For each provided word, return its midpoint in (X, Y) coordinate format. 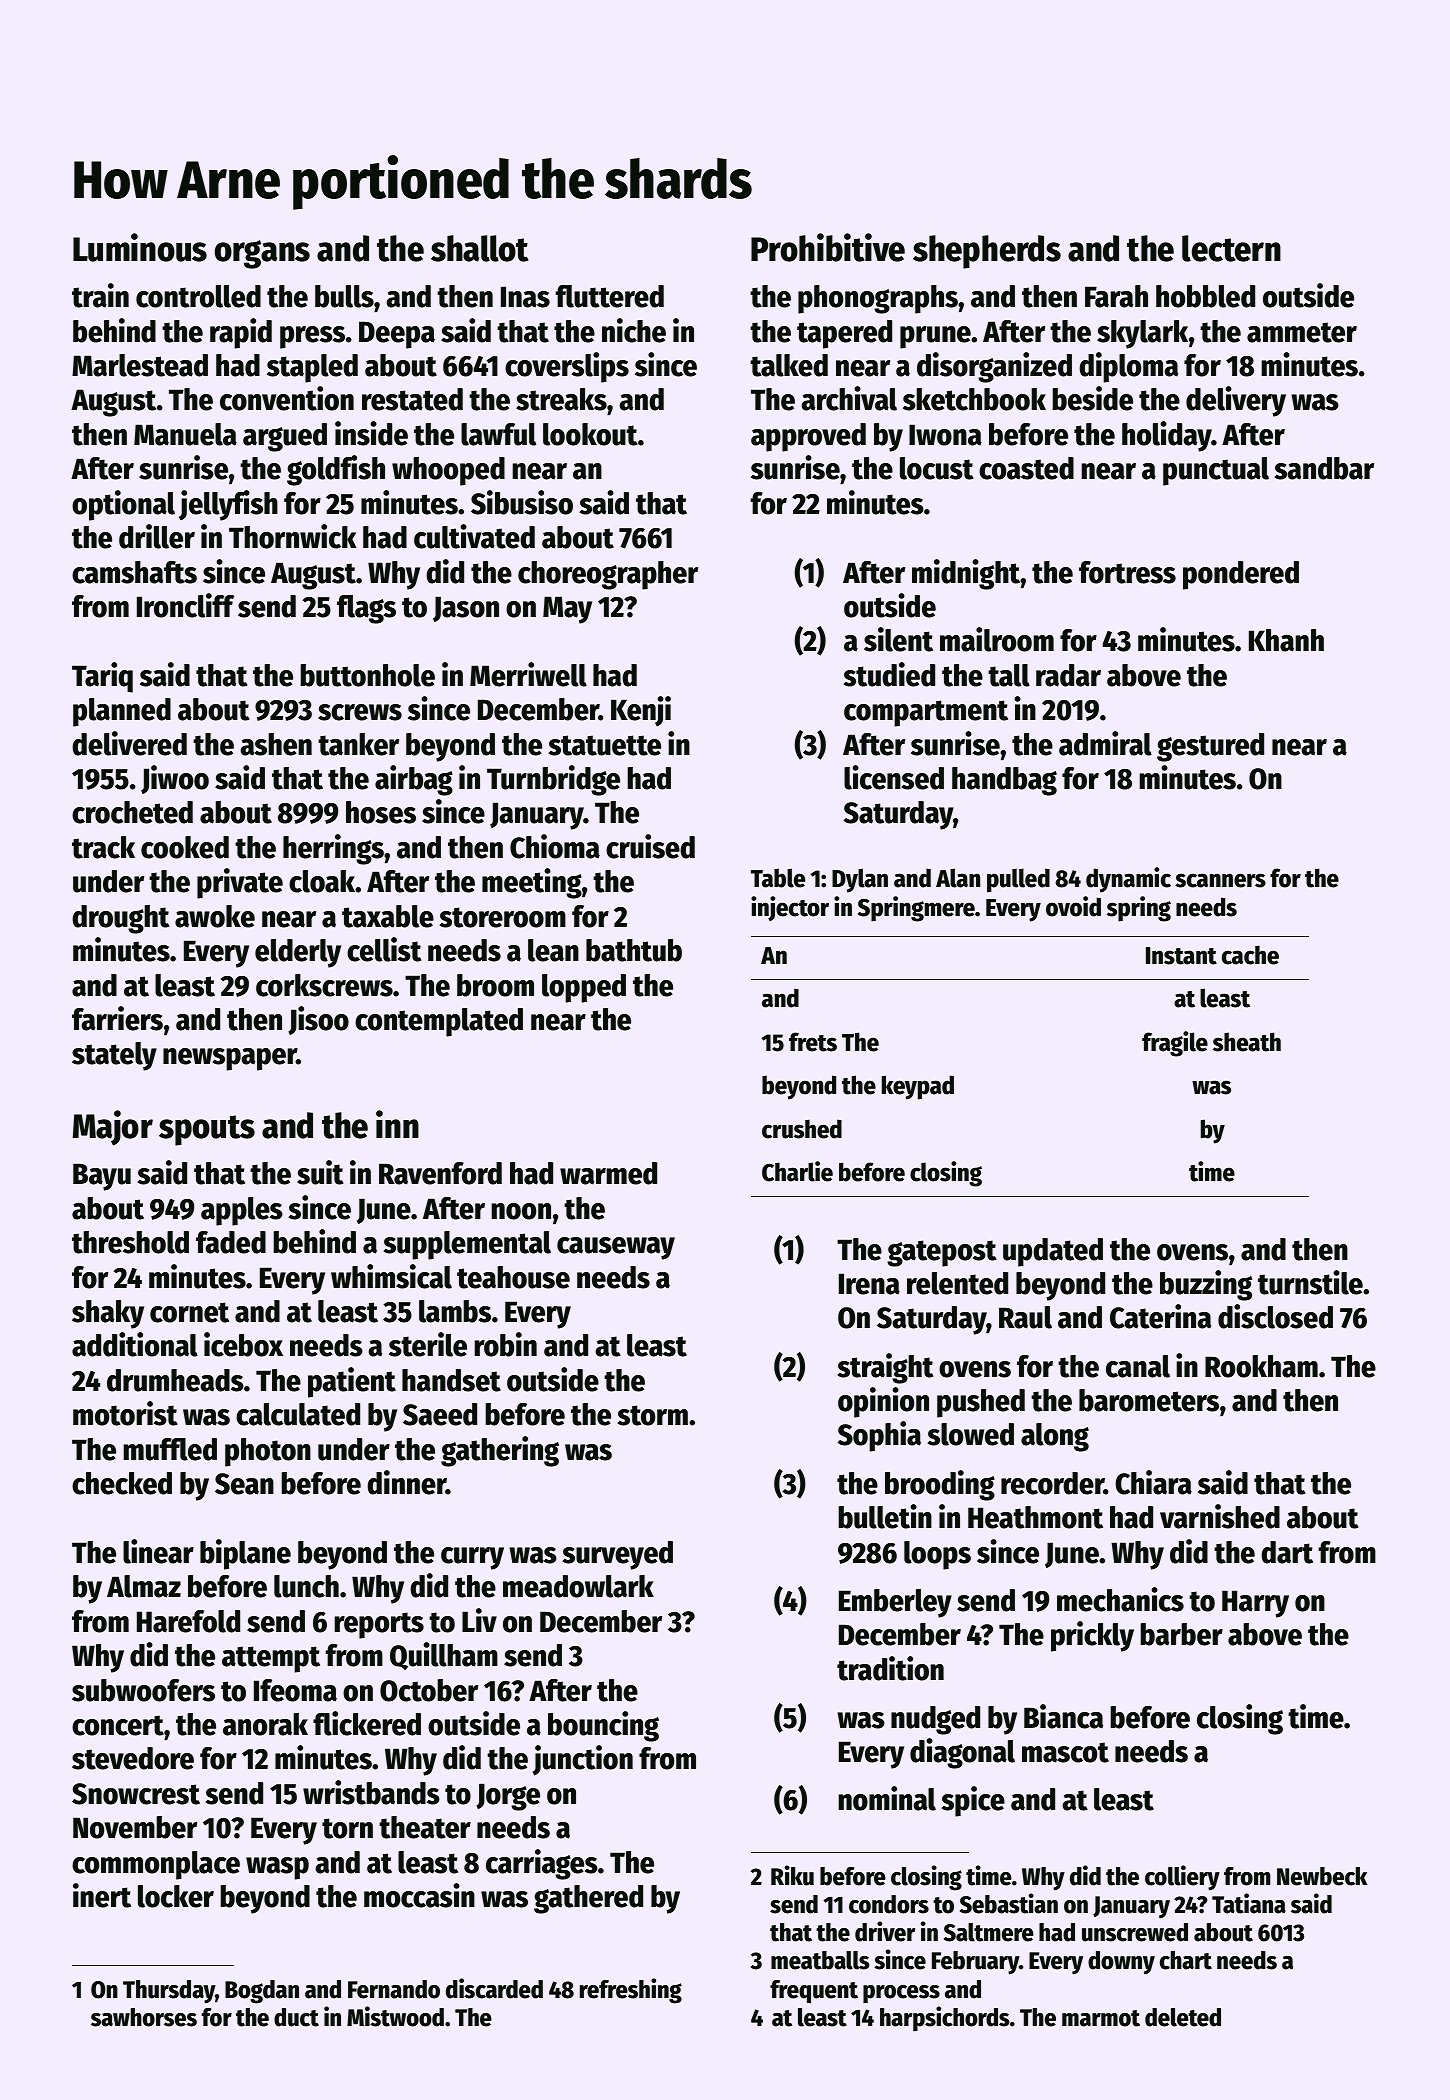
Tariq (102, 677)
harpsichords (945, 2018)
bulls (344, 296)
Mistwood (395, 2016)
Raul (1025, 1317)
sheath (1247, 1042)
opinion (883, 1402)
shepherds (987, 252)
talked (789, 365)
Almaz (144, 1586)
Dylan (860, 880)
